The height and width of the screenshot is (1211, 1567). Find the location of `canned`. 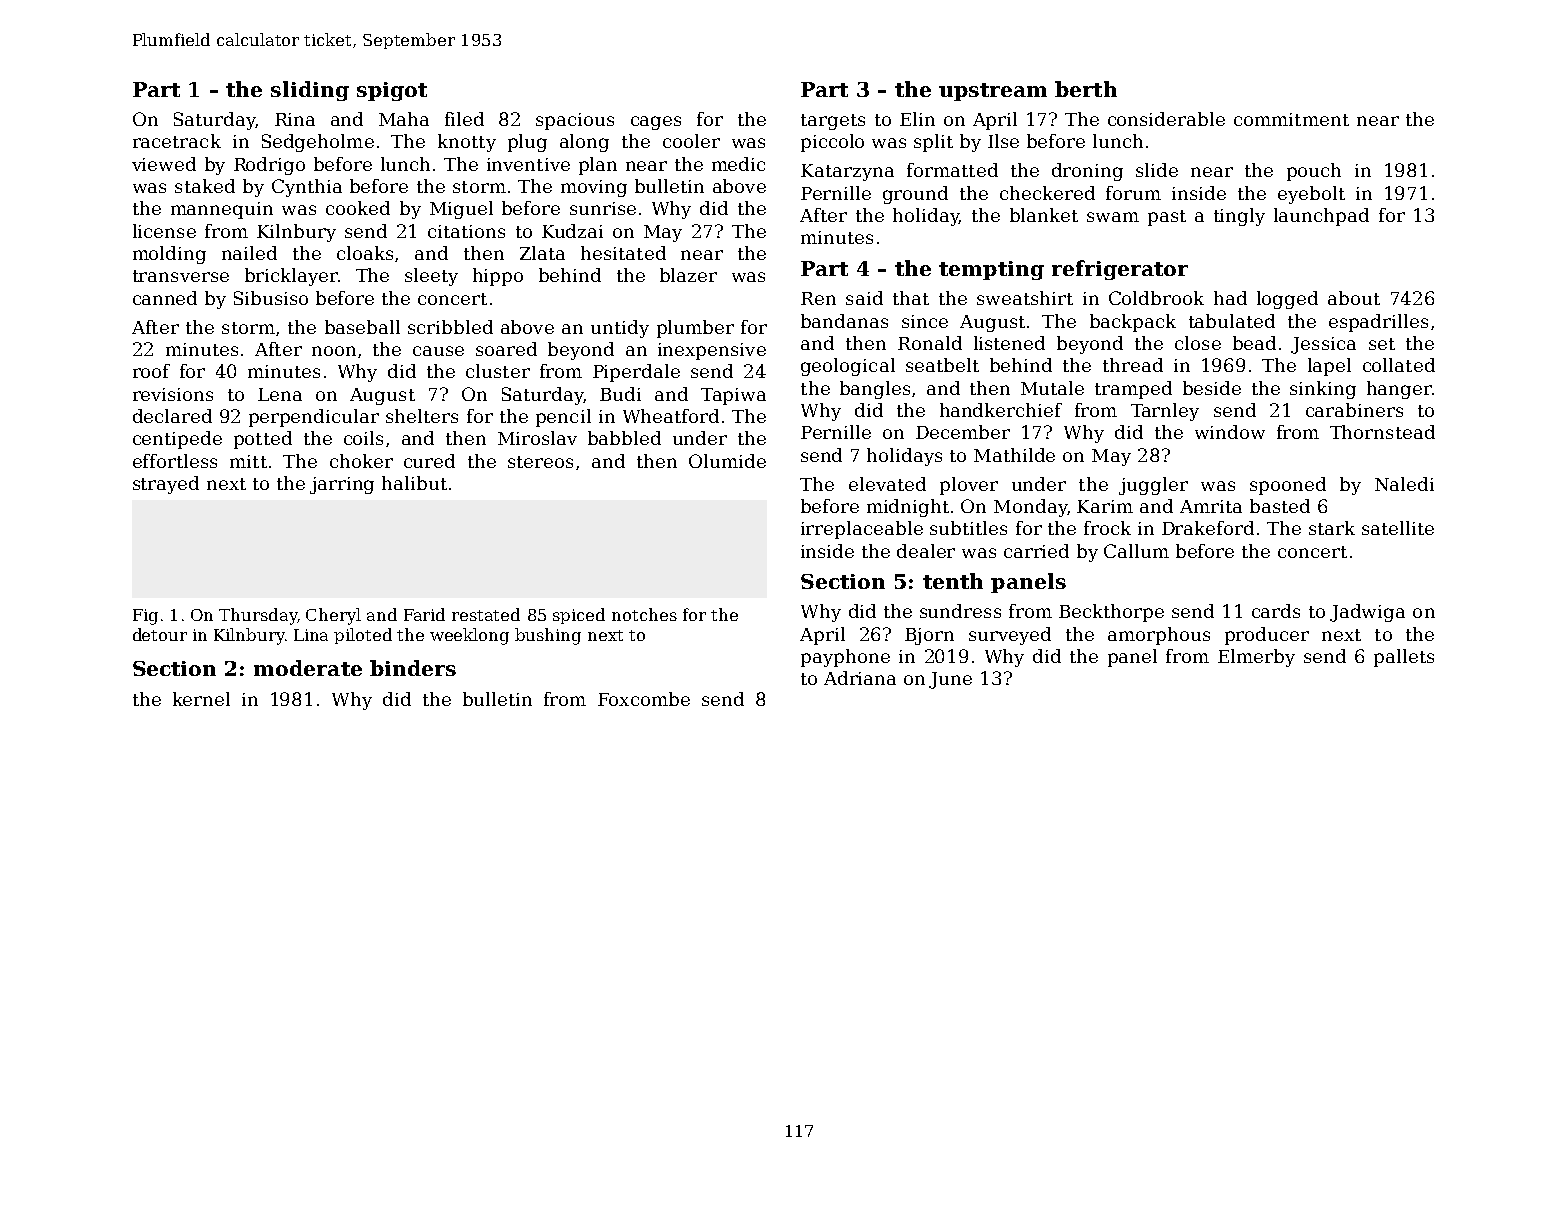

canned is located at coordinates (165, 298).
